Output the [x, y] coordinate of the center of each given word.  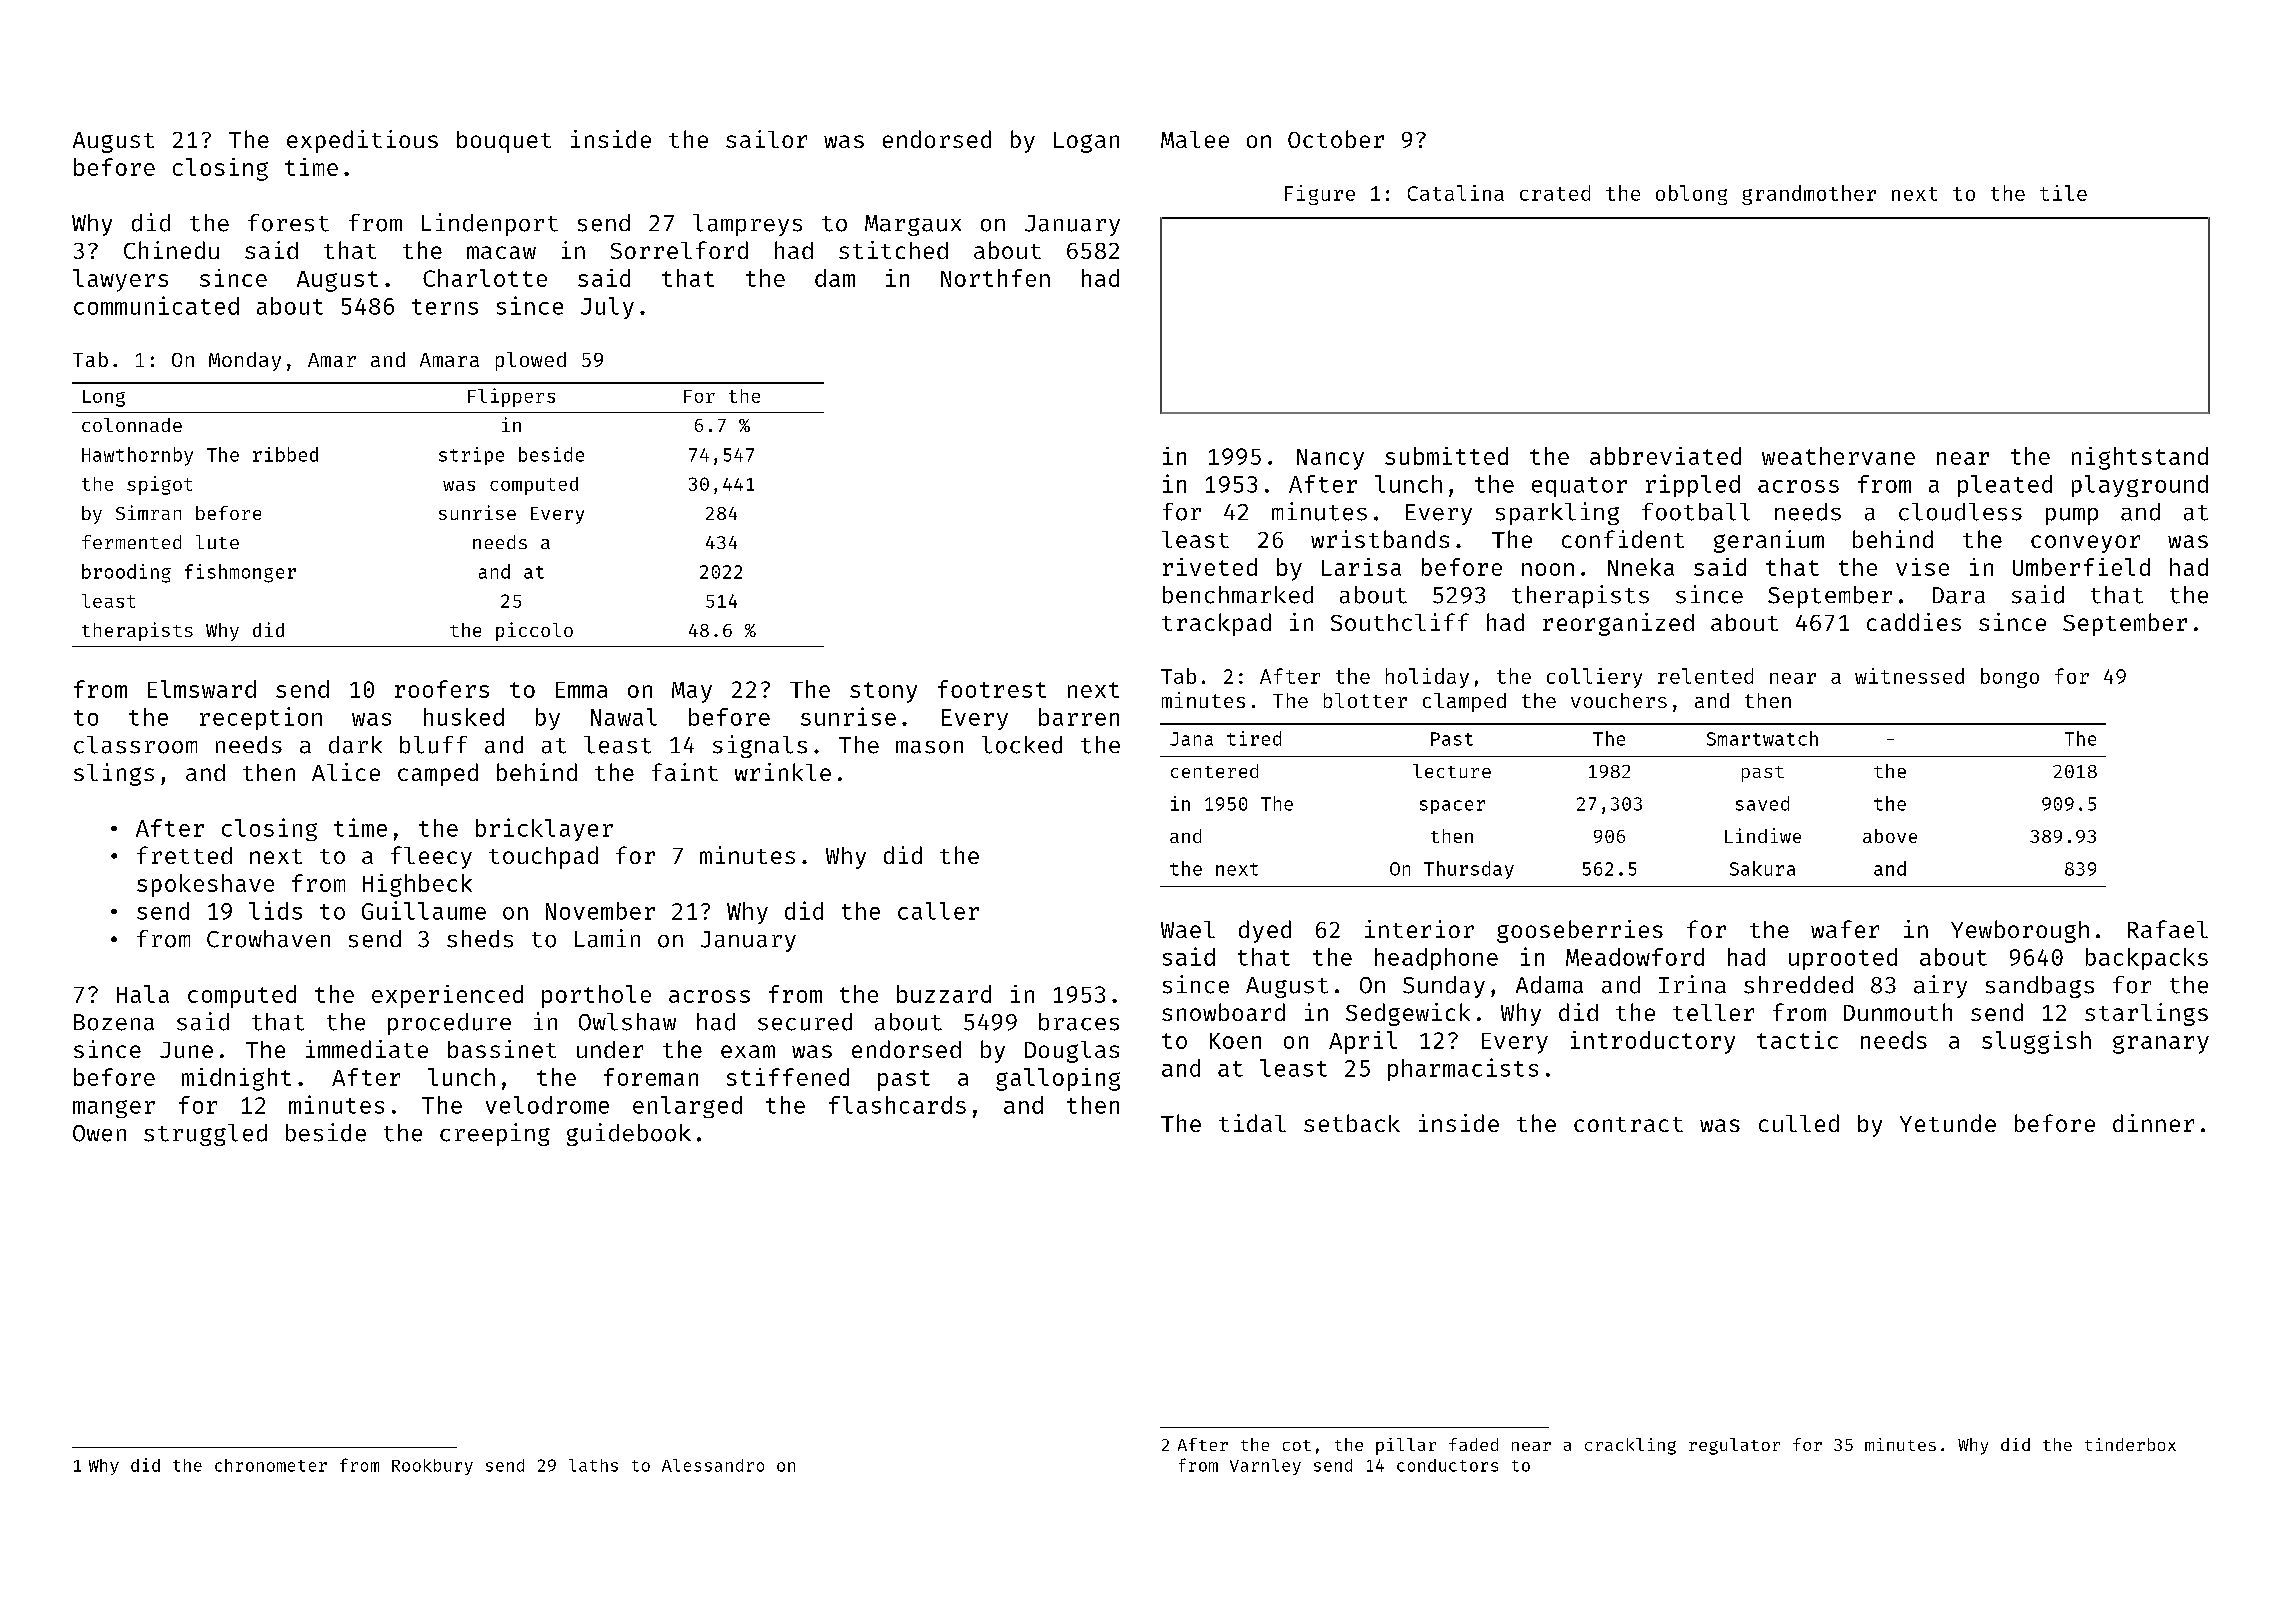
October [1336, 139]
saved [1762, 803]
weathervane [1838, 456]
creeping [495, 1134]
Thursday [1469, 870]
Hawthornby [137, 456]
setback [1352, 1123]
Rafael [2168, 929]
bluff [433, 745]
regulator [1734, 1446]
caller [938, 911]
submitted [1446, 456]
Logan [1086, 142]
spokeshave [205, 885]
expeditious [362, 141]
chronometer [271, 1465]
